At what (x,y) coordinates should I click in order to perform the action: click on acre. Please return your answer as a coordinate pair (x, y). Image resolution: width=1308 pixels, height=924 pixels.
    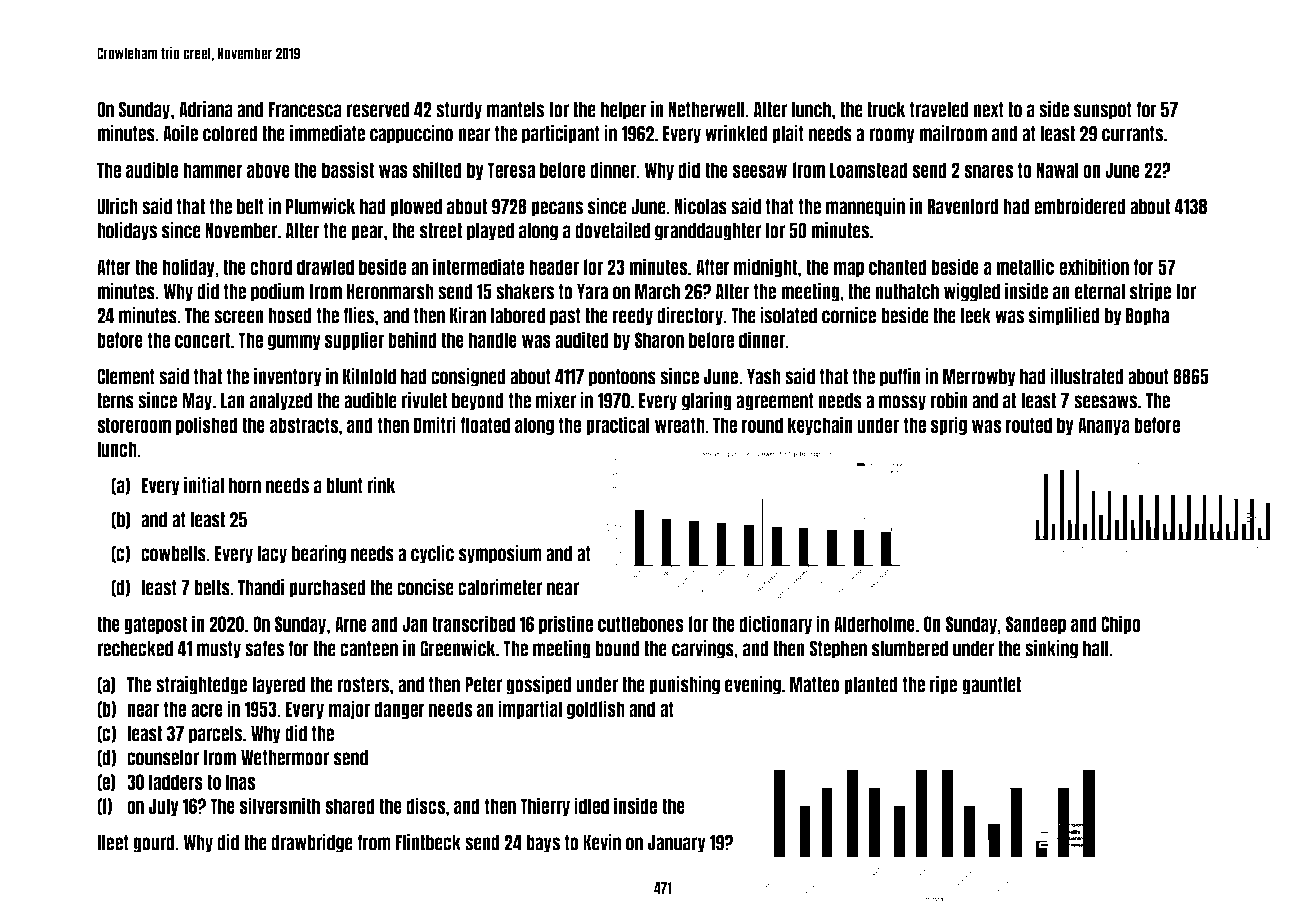
    Looking at the image, I should click on (207, 710).
